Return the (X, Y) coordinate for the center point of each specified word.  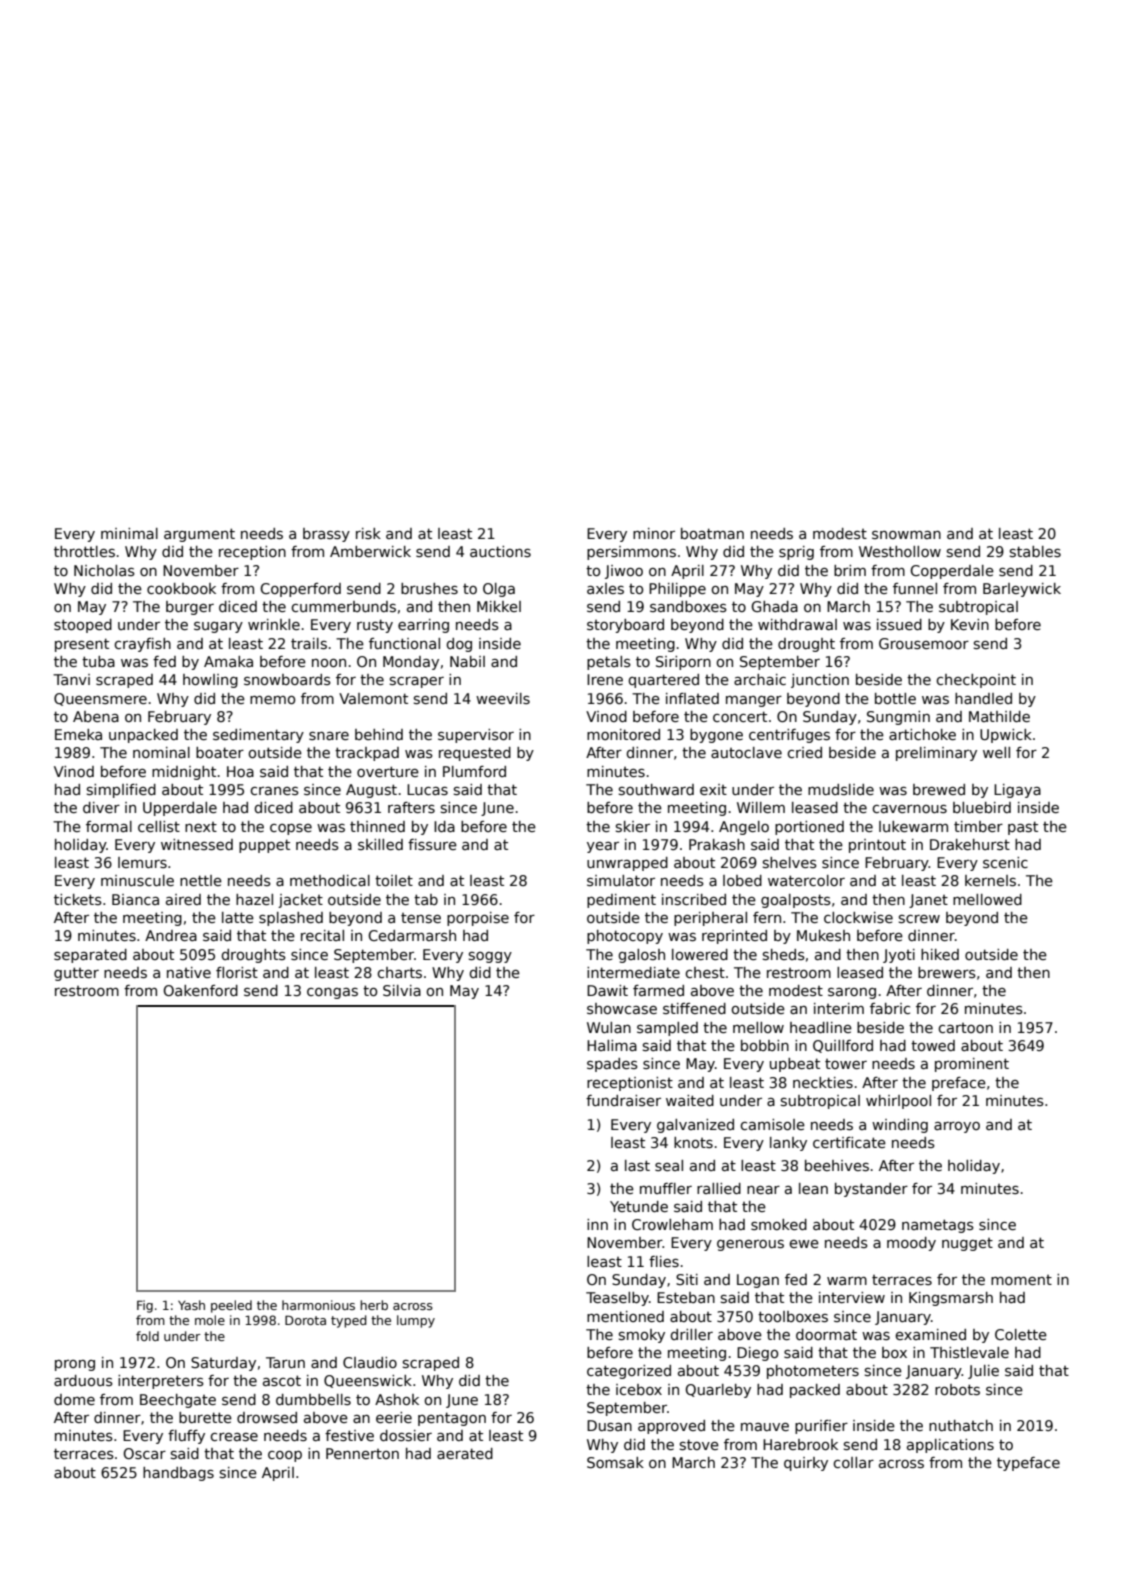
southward (656, 789)
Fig (145, 1306)
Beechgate (178, 1401)
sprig (796, 553)
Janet (928, 901)
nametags (938, 1226)
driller (691, 1334)
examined (930, 1334)
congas (332, 993)
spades (612, 1065)
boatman (712, 533)
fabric (890, 1008)
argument (199, 535)
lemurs (142, 862)
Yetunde (639, 1206)
